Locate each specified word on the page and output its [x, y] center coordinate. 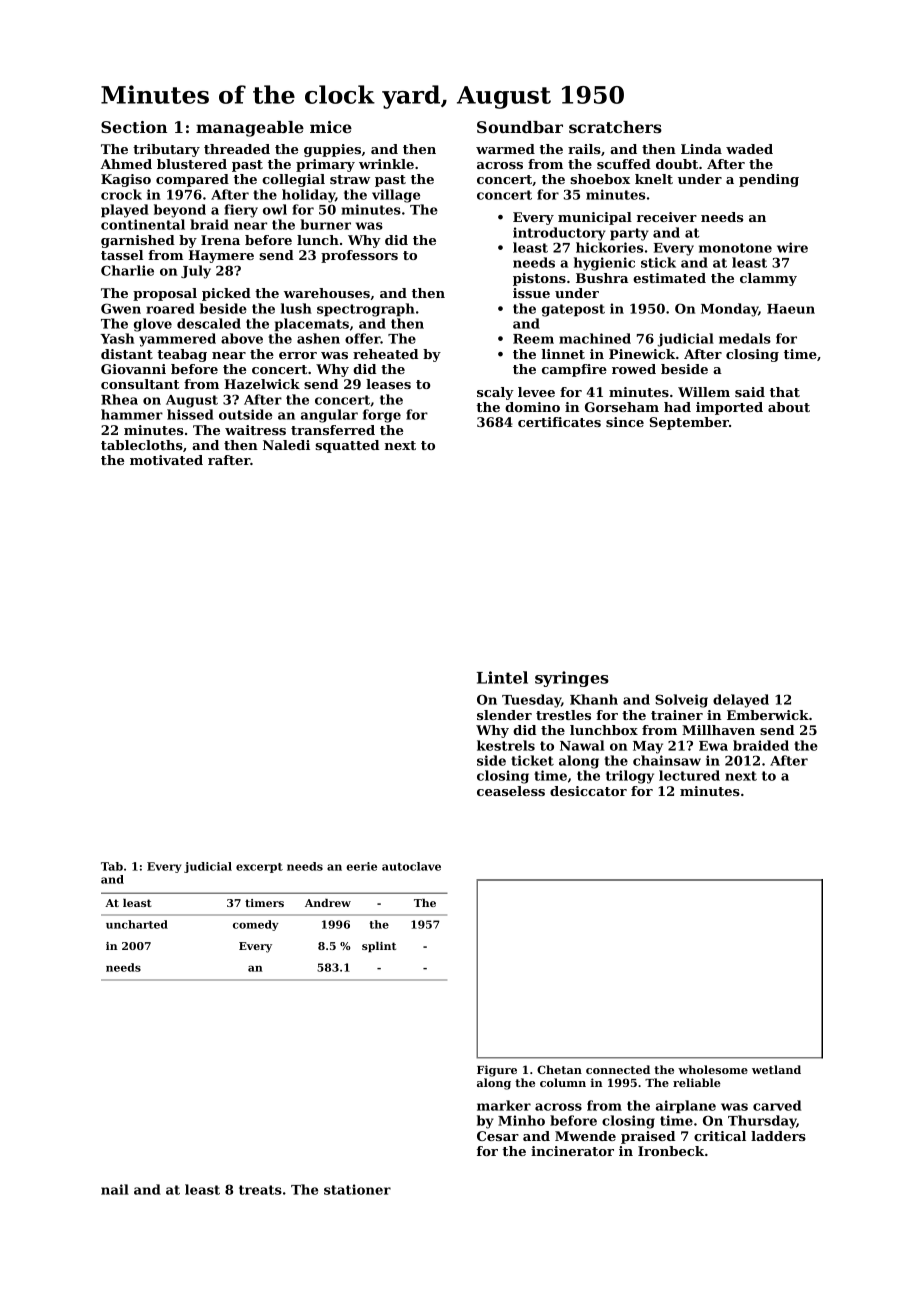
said [750, 392]
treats [260, 1190]
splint [379, 947]
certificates [559, 422]
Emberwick [768, 715]
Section [134, 127]
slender [504, 715]
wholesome [713, 1069]
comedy [256, 925]
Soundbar [520, 127]
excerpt [259, 868]
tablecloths [142, 445]
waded [749, 149]
